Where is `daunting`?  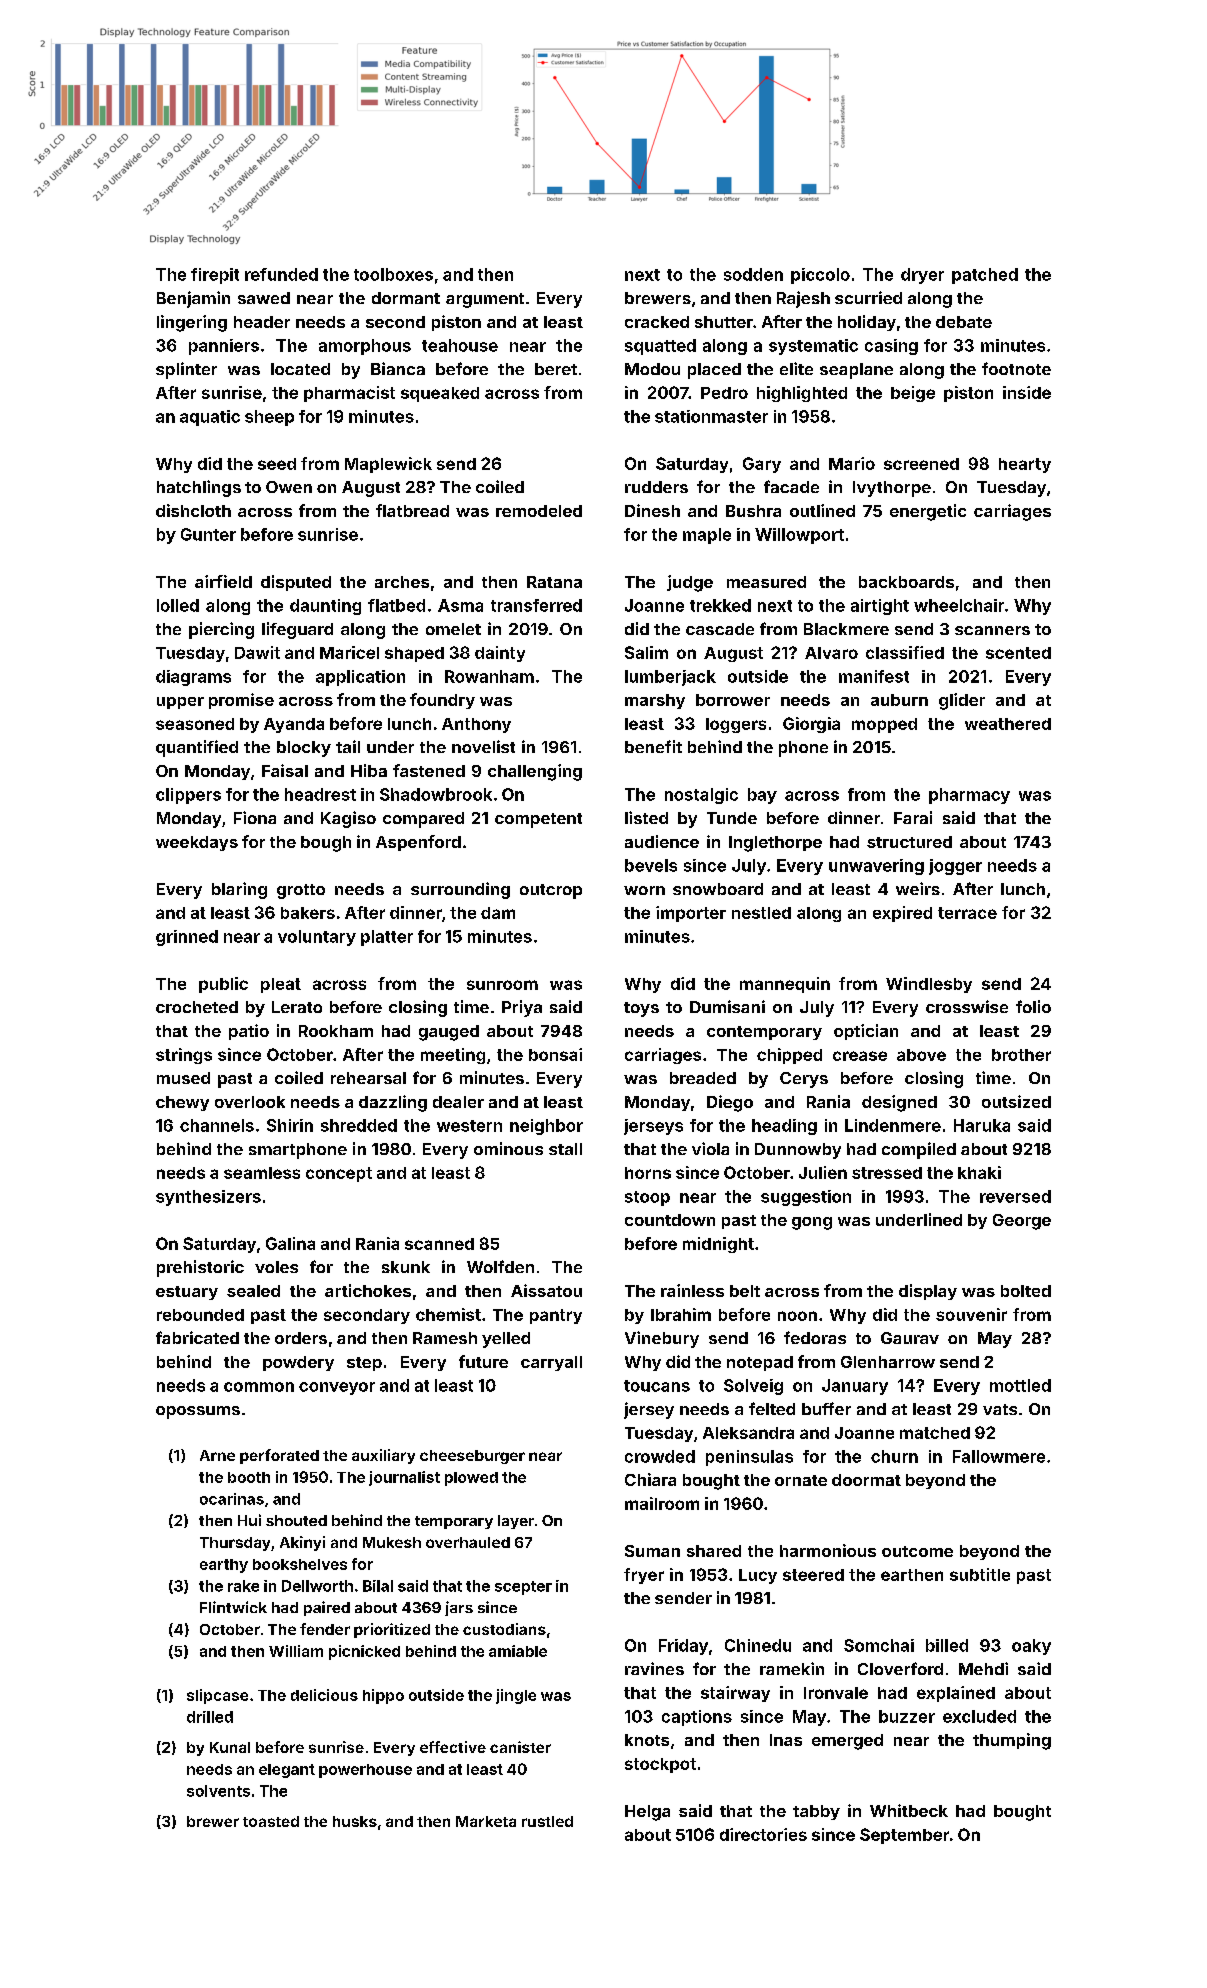 daunting is located at coordinates (325, 607).
